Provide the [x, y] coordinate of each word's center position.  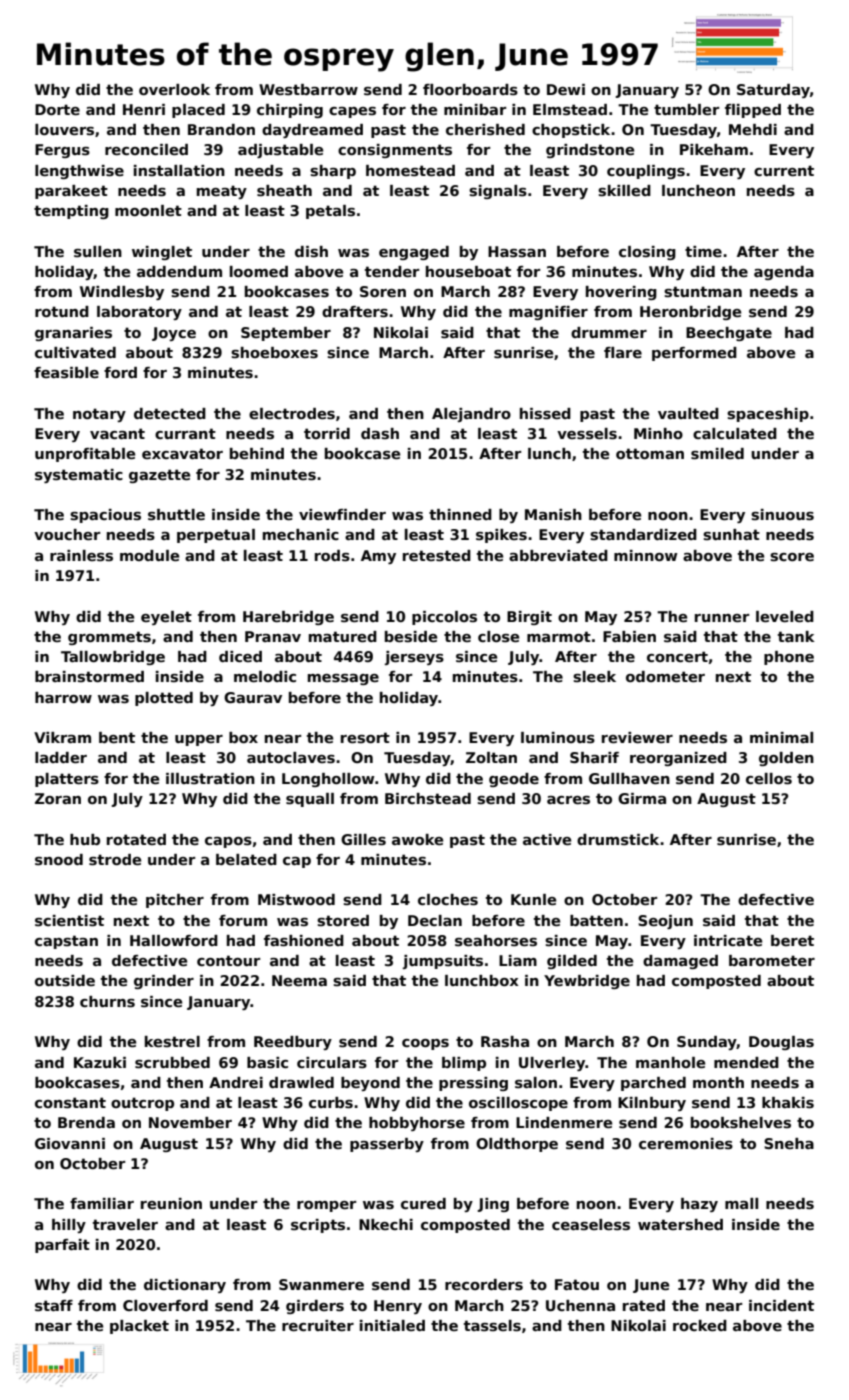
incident [781, 1305]
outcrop [142, 1104]
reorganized [678, 759]
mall [741, 1203]
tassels [492, 1326]
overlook [174, 89]
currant [185, 433]
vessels [587, 434]
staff [54, 1306]
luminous [558, 738]
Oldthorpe [517, 1145]
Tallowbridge [113, 658]
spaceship [768, 415]
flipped [753, 111]
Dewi [566, 89]
